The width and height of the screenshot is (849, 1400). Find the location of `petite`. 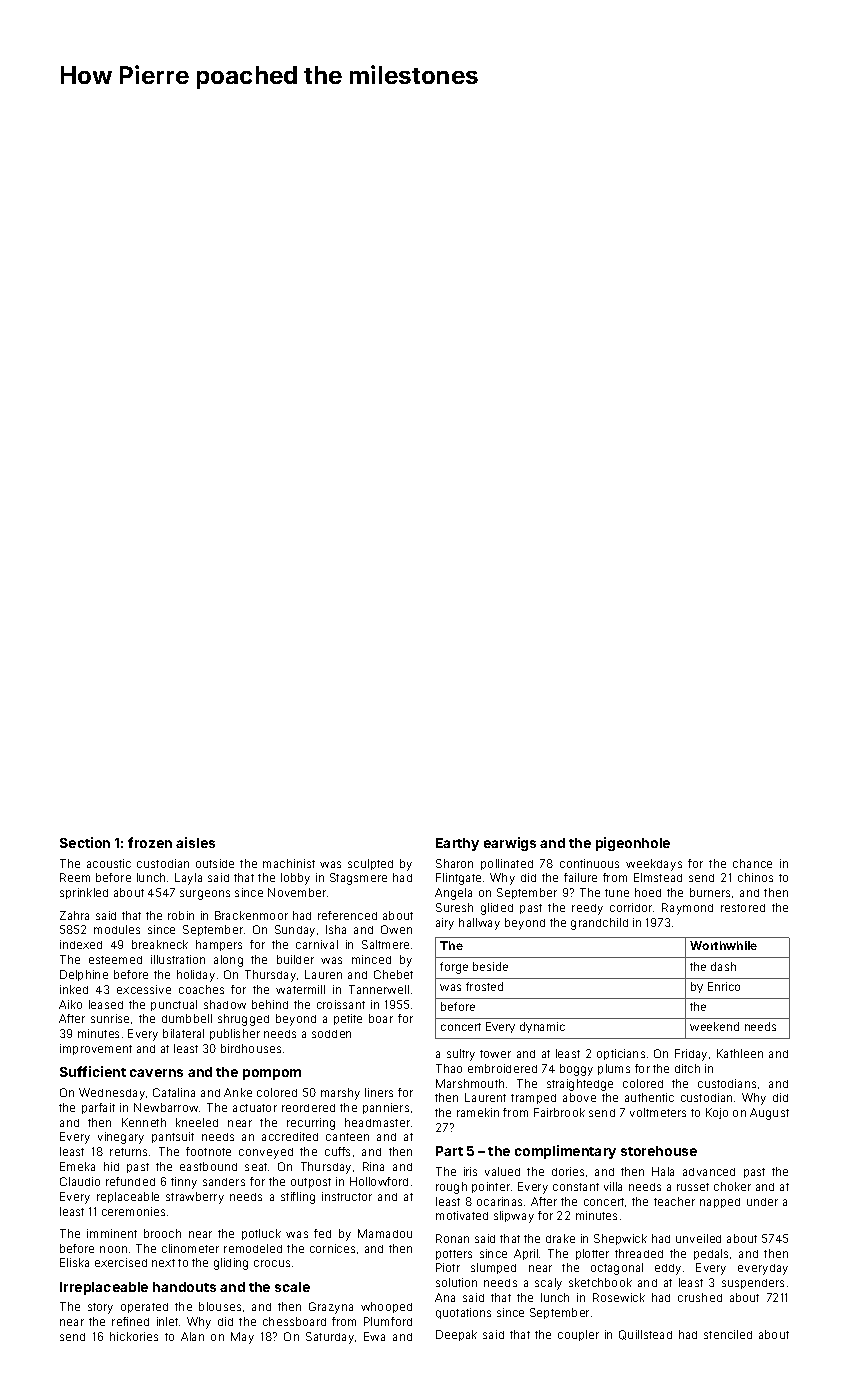

petite is located at coordinates (348, 1019).
